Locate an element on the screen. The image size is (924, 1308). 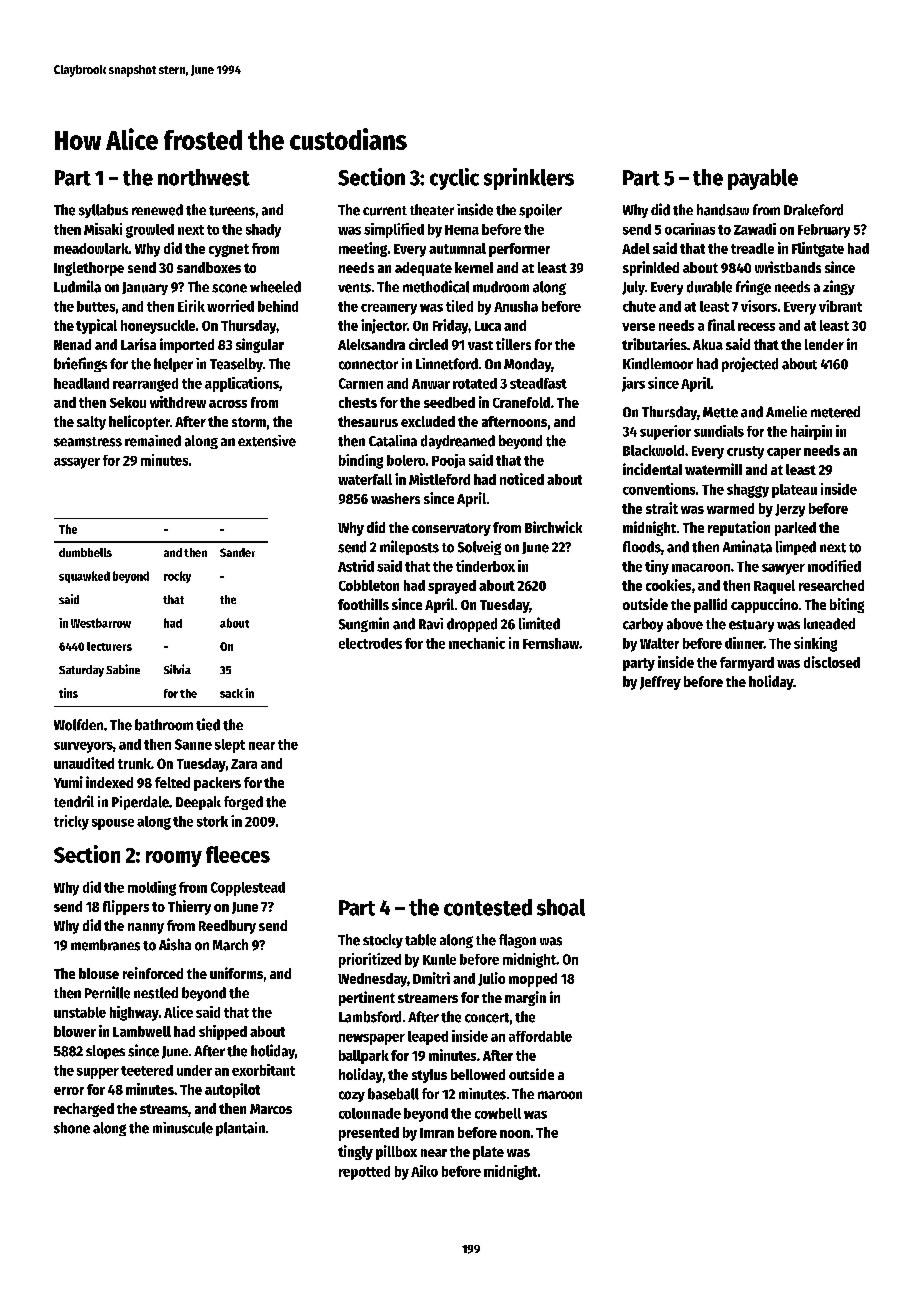
Jeffrey is located at coordinates (660, 683).
